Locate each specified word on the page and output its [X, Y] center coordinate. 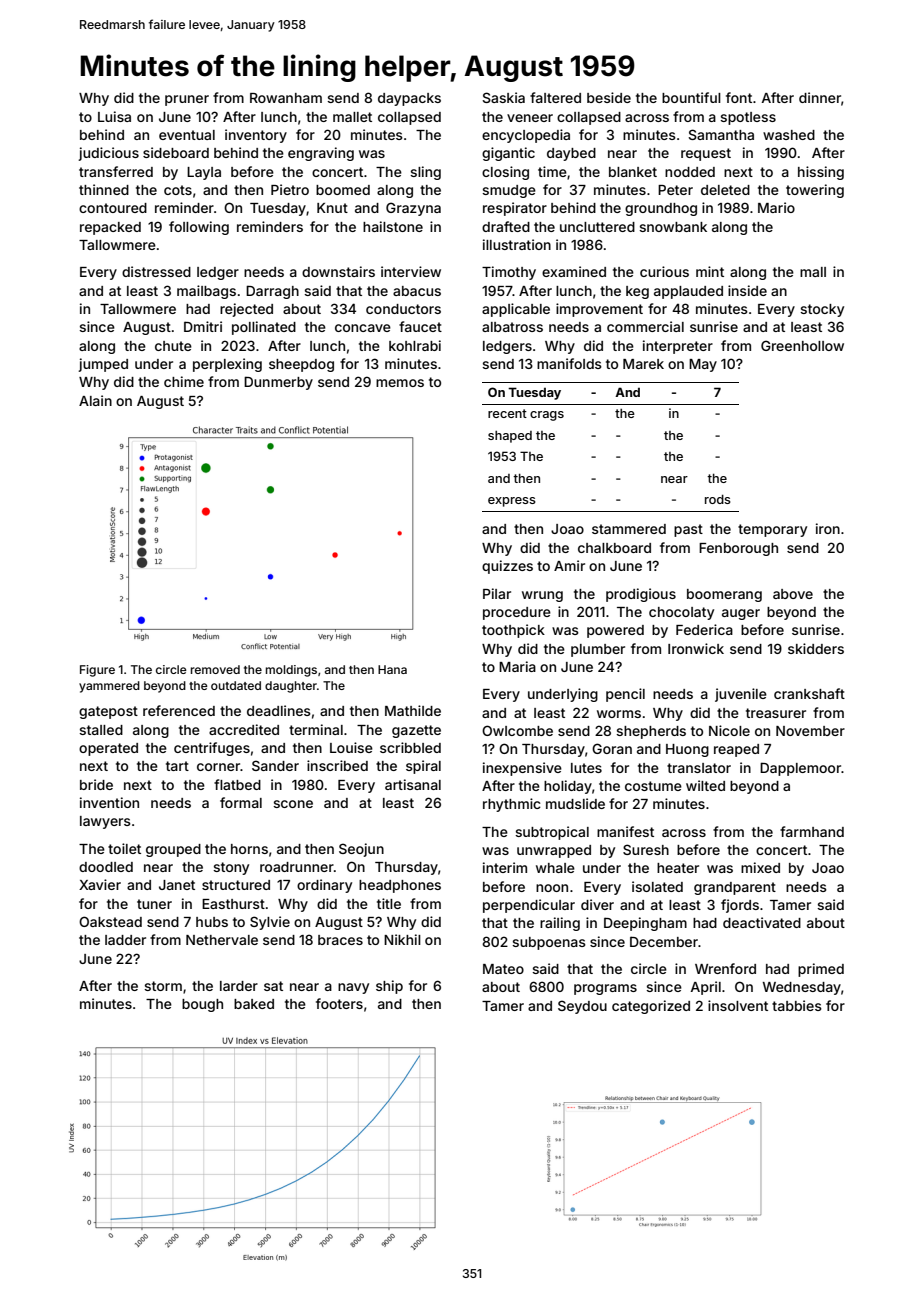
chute [173, 346]
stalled [101, 730]
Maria [517, 666]
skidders [816, 648]
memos [400, 383]
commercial [645, 326]
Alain [95, 400]
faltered [555, 97]
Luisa [114, 116]
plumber [598, 650]
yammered [109, 687]
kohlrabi [415, 345]
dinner [820, 97]
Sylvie [270, 923]
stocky [822, 310]
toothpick [513, 631]
